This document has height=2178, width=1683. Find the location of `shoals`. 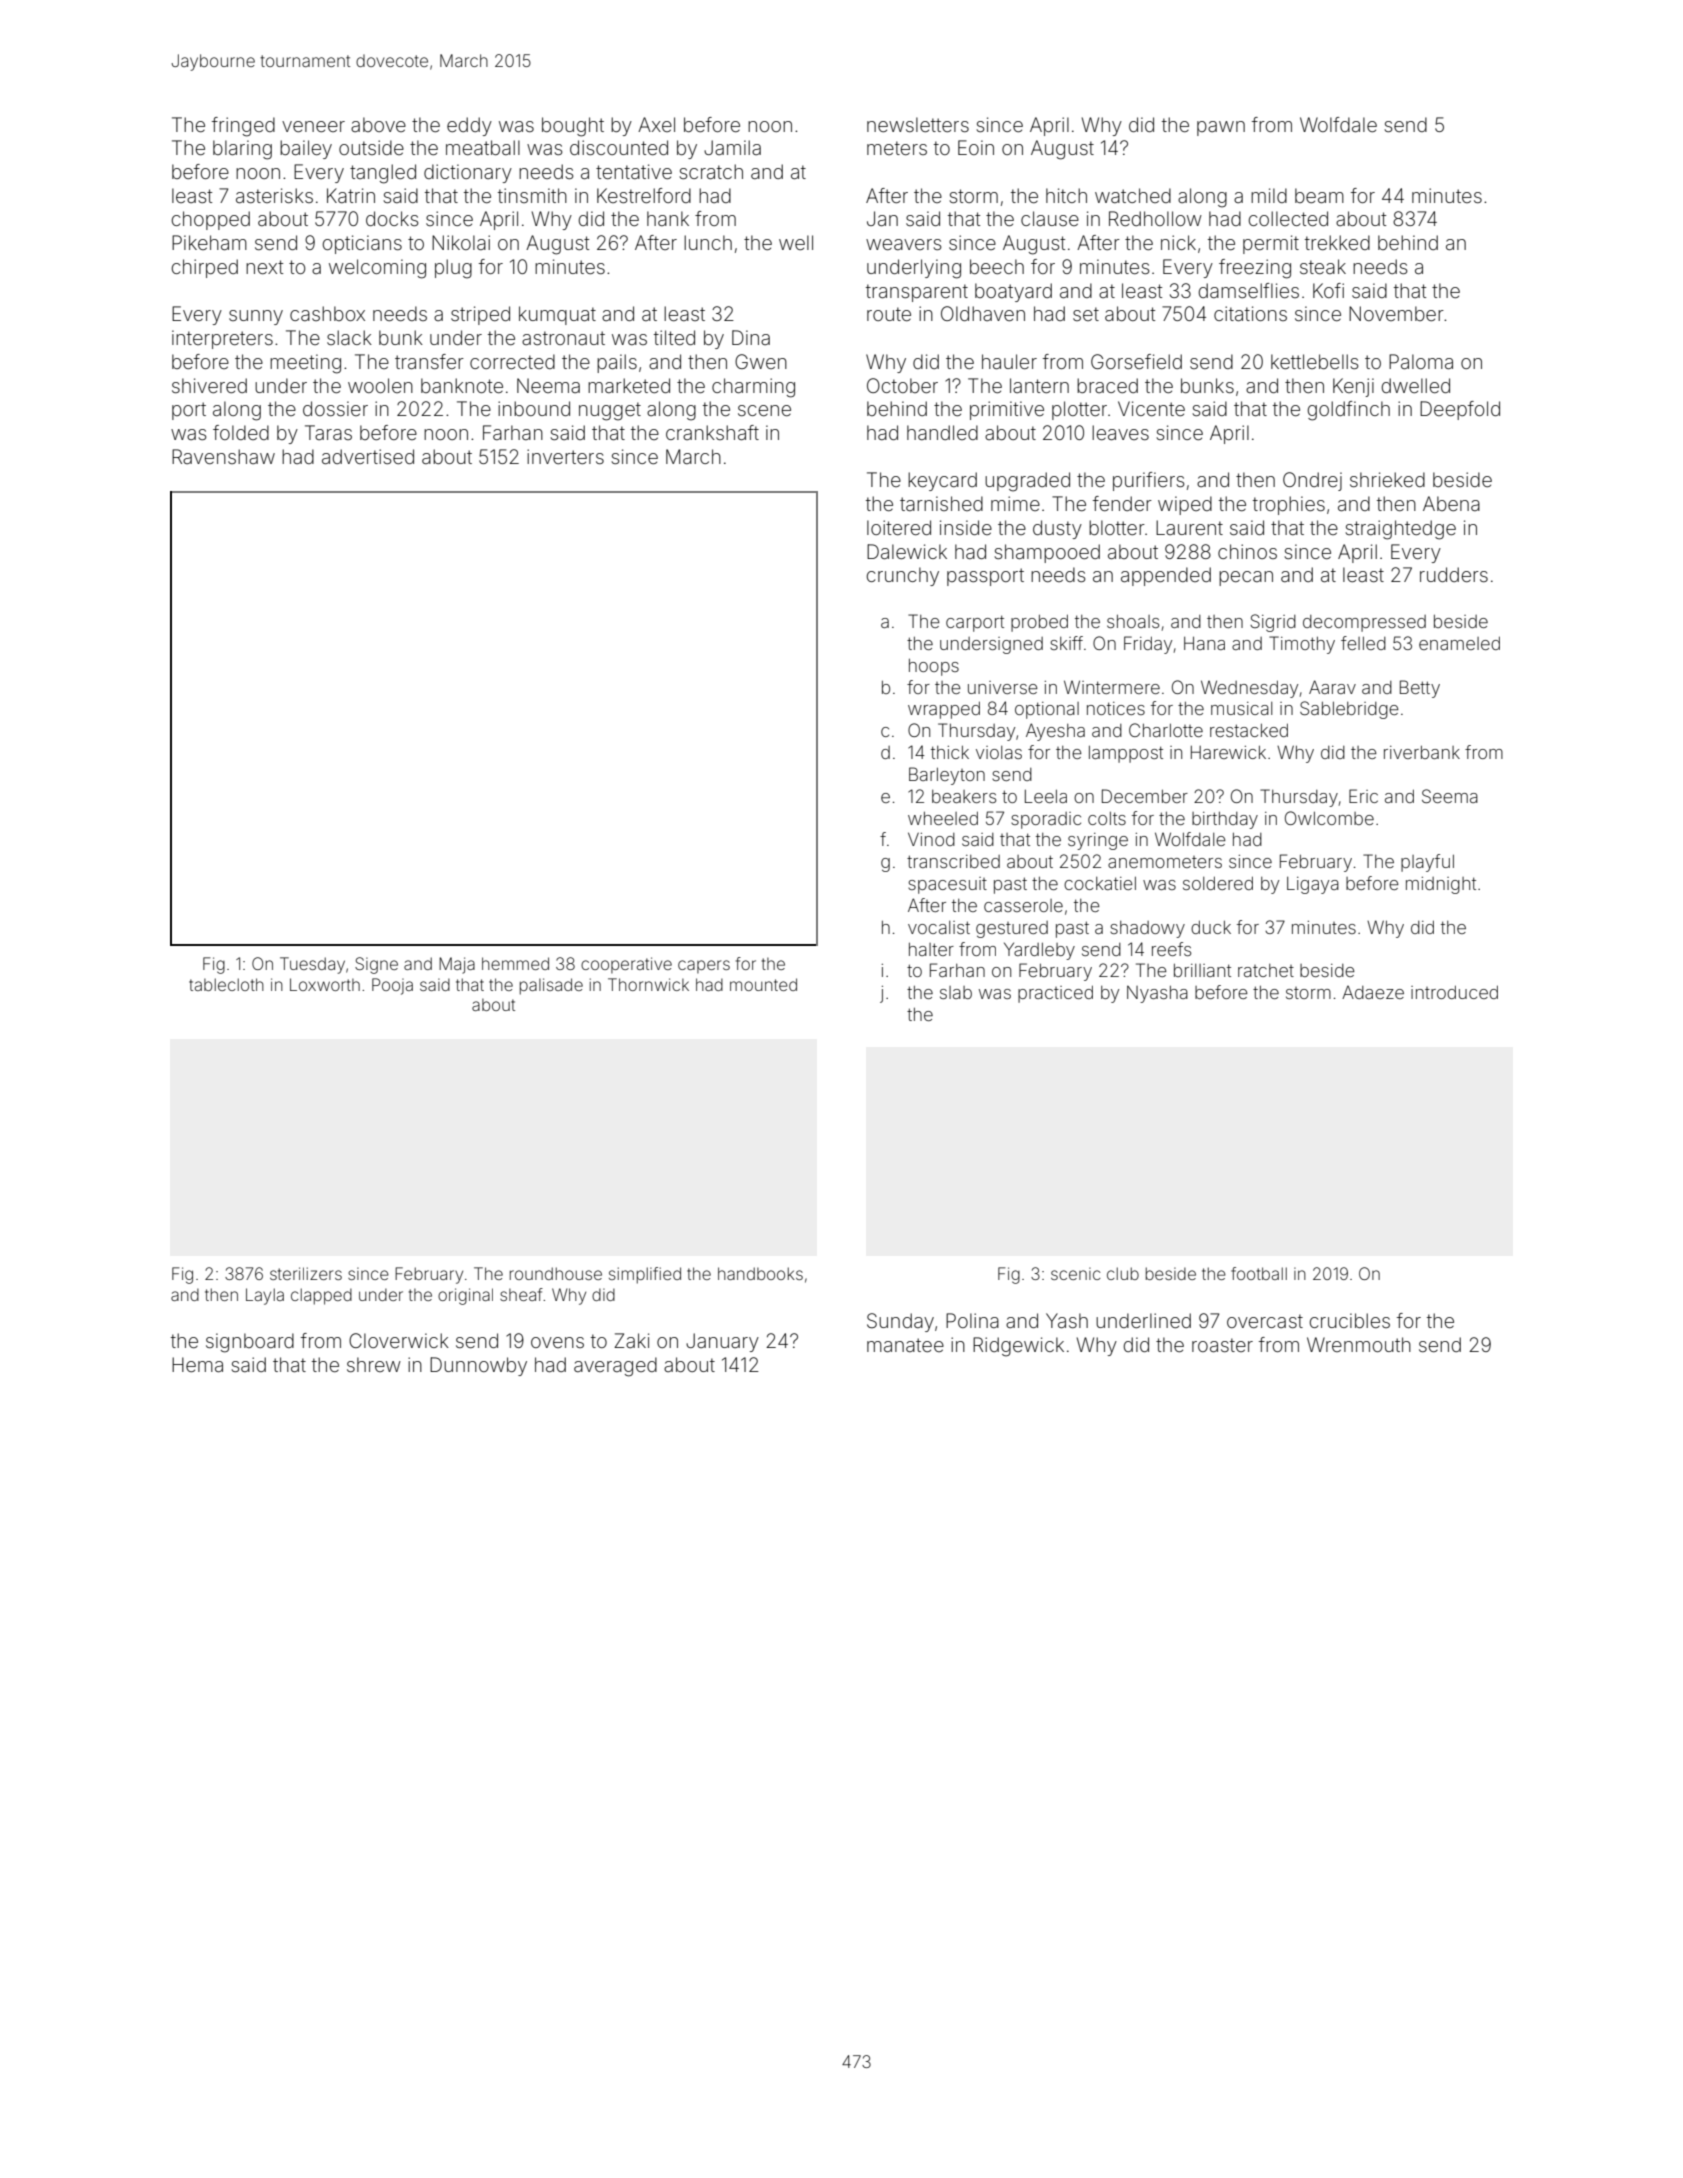

shoals is located at coordinates (1133, 621).
